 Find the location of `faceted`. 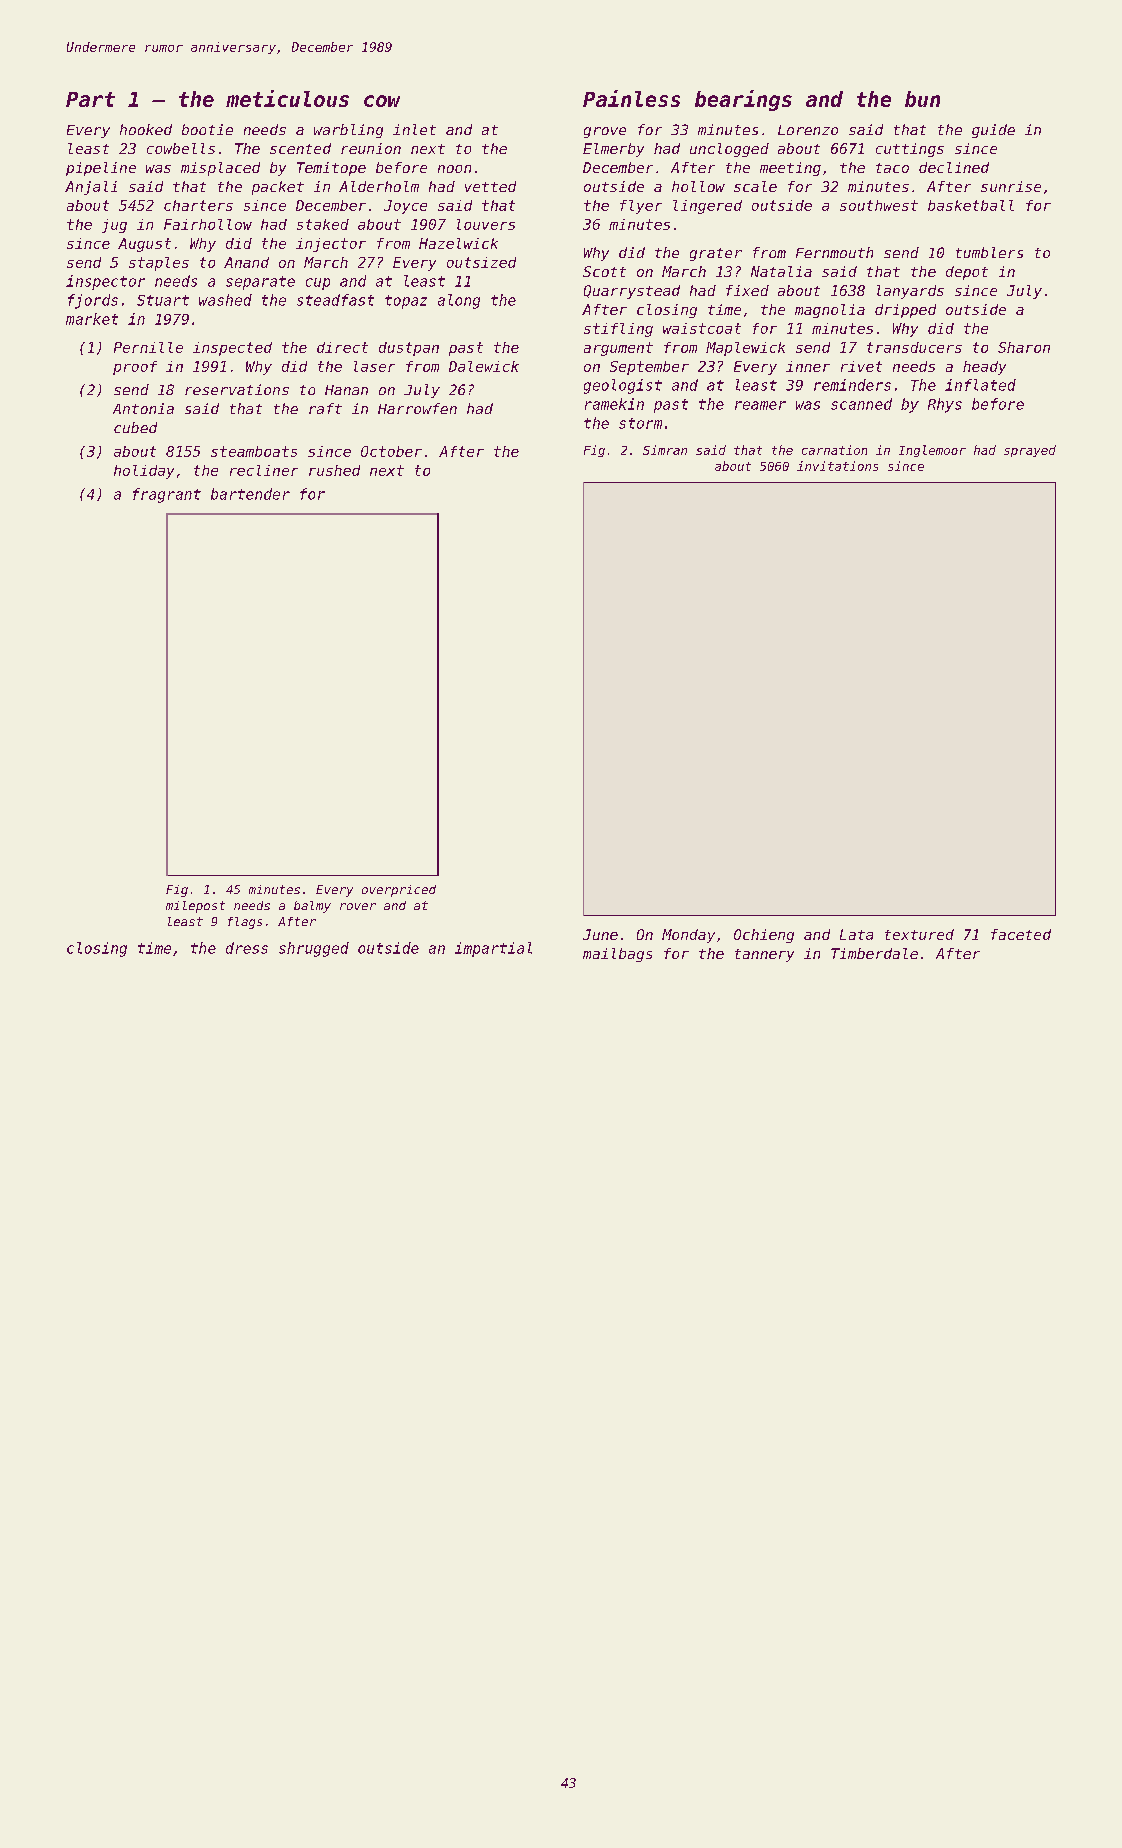

faceted is located at coordinates (1021, 934).
